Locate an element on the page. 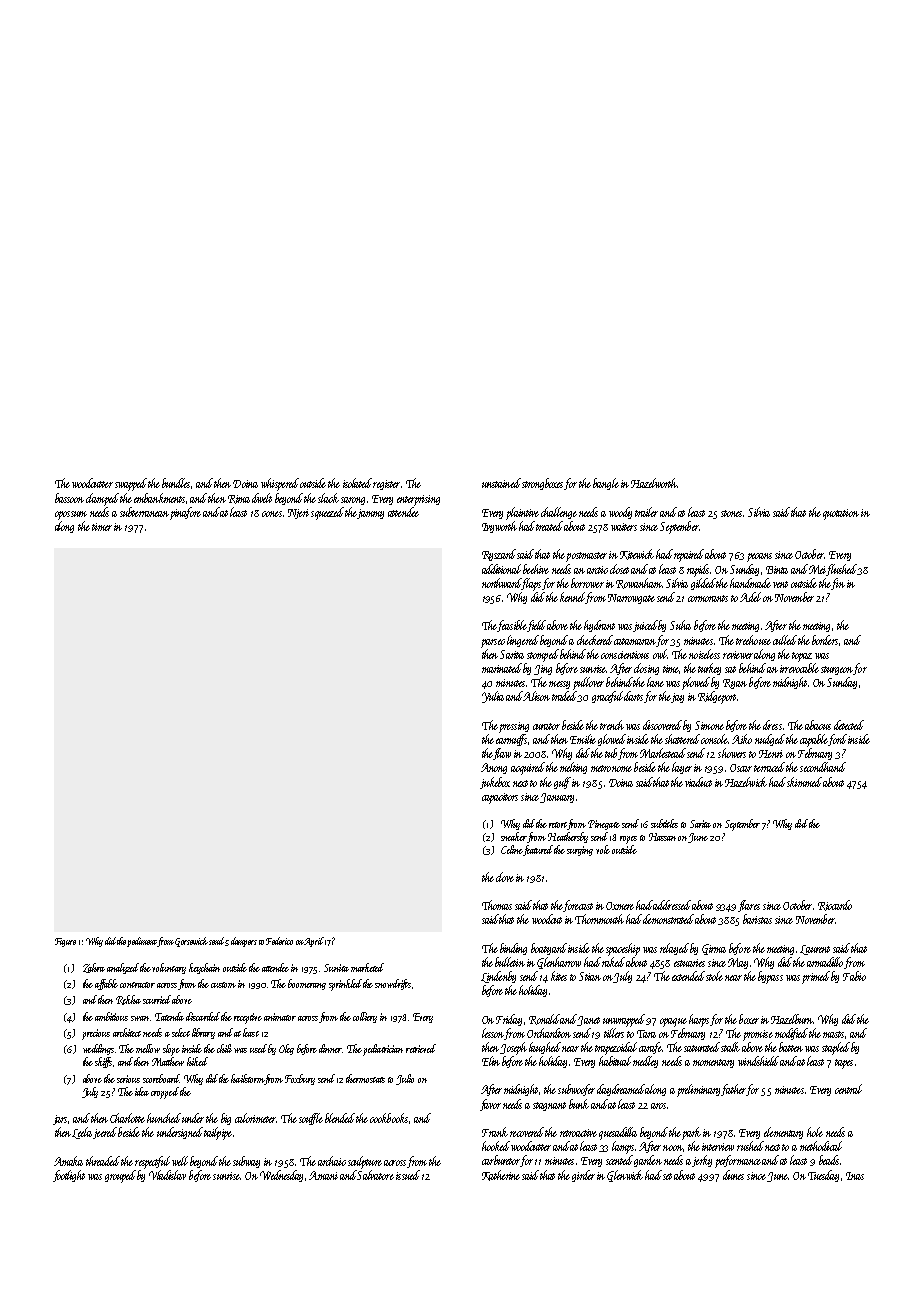  jay is located at coordinates (677, 698).
